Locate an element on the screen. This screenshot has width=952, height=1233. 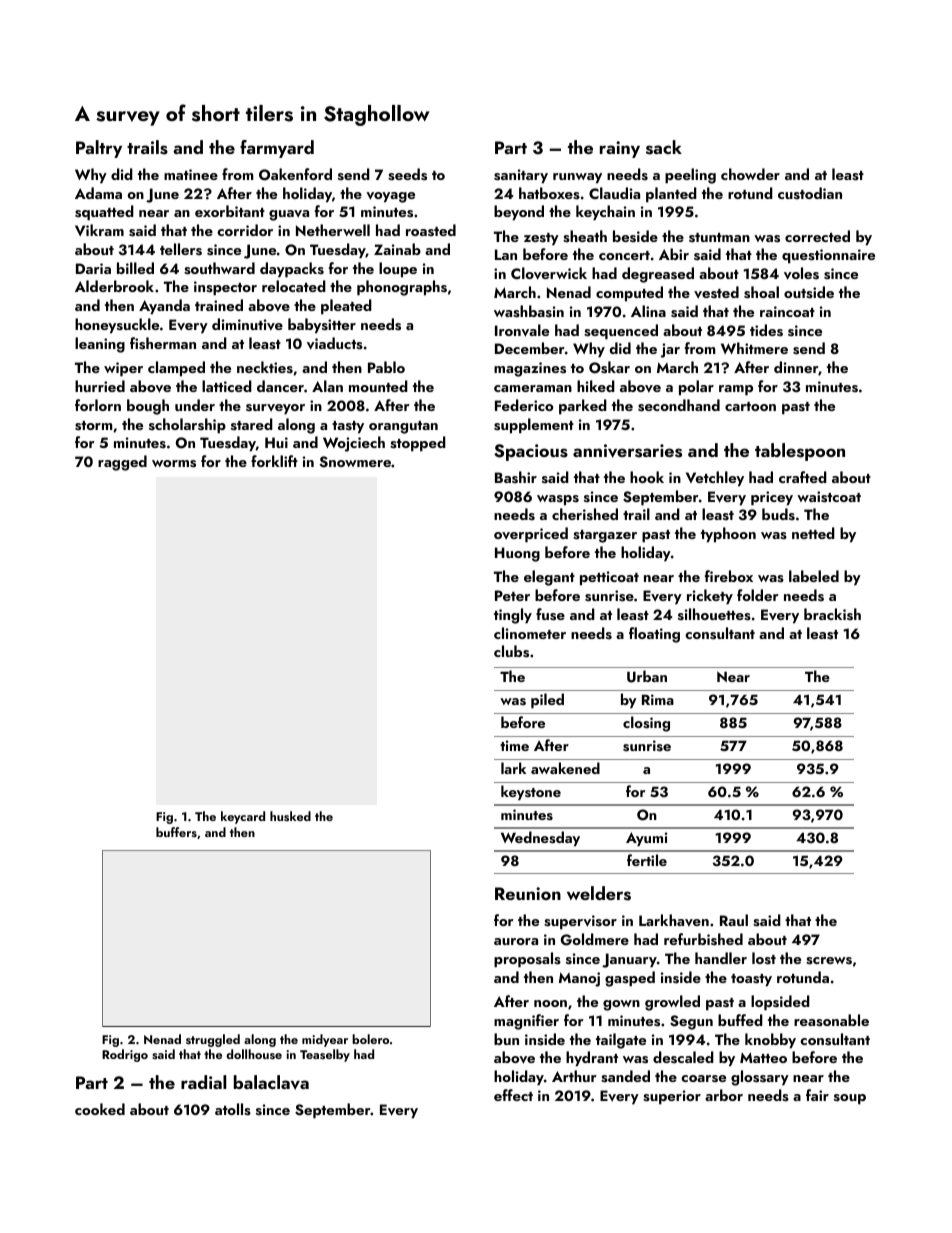
farmyard is located at coordinates (277, 149).
